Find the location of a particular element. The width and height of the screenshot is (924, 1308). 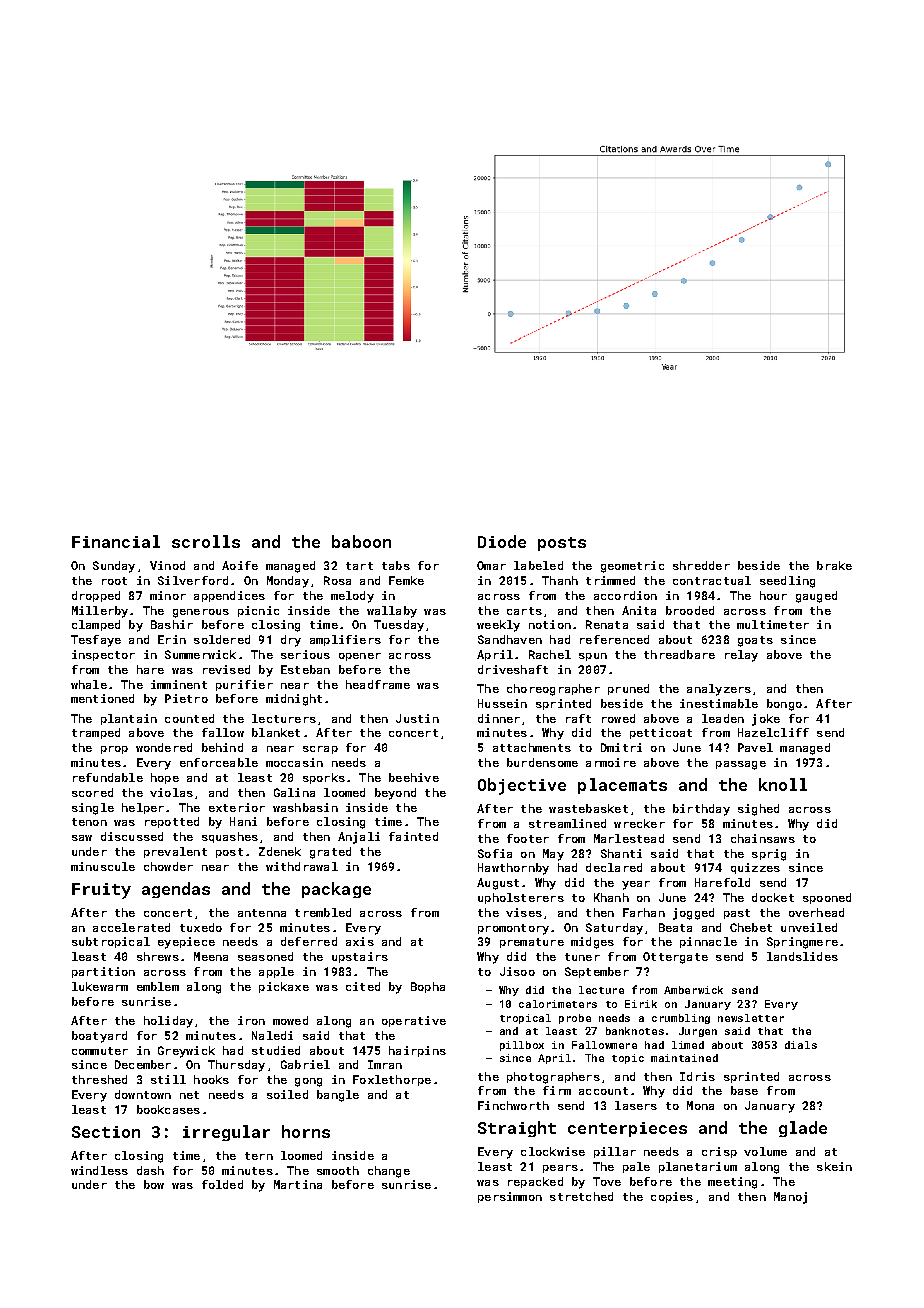

pruned is located at coordinates (628, 689).
